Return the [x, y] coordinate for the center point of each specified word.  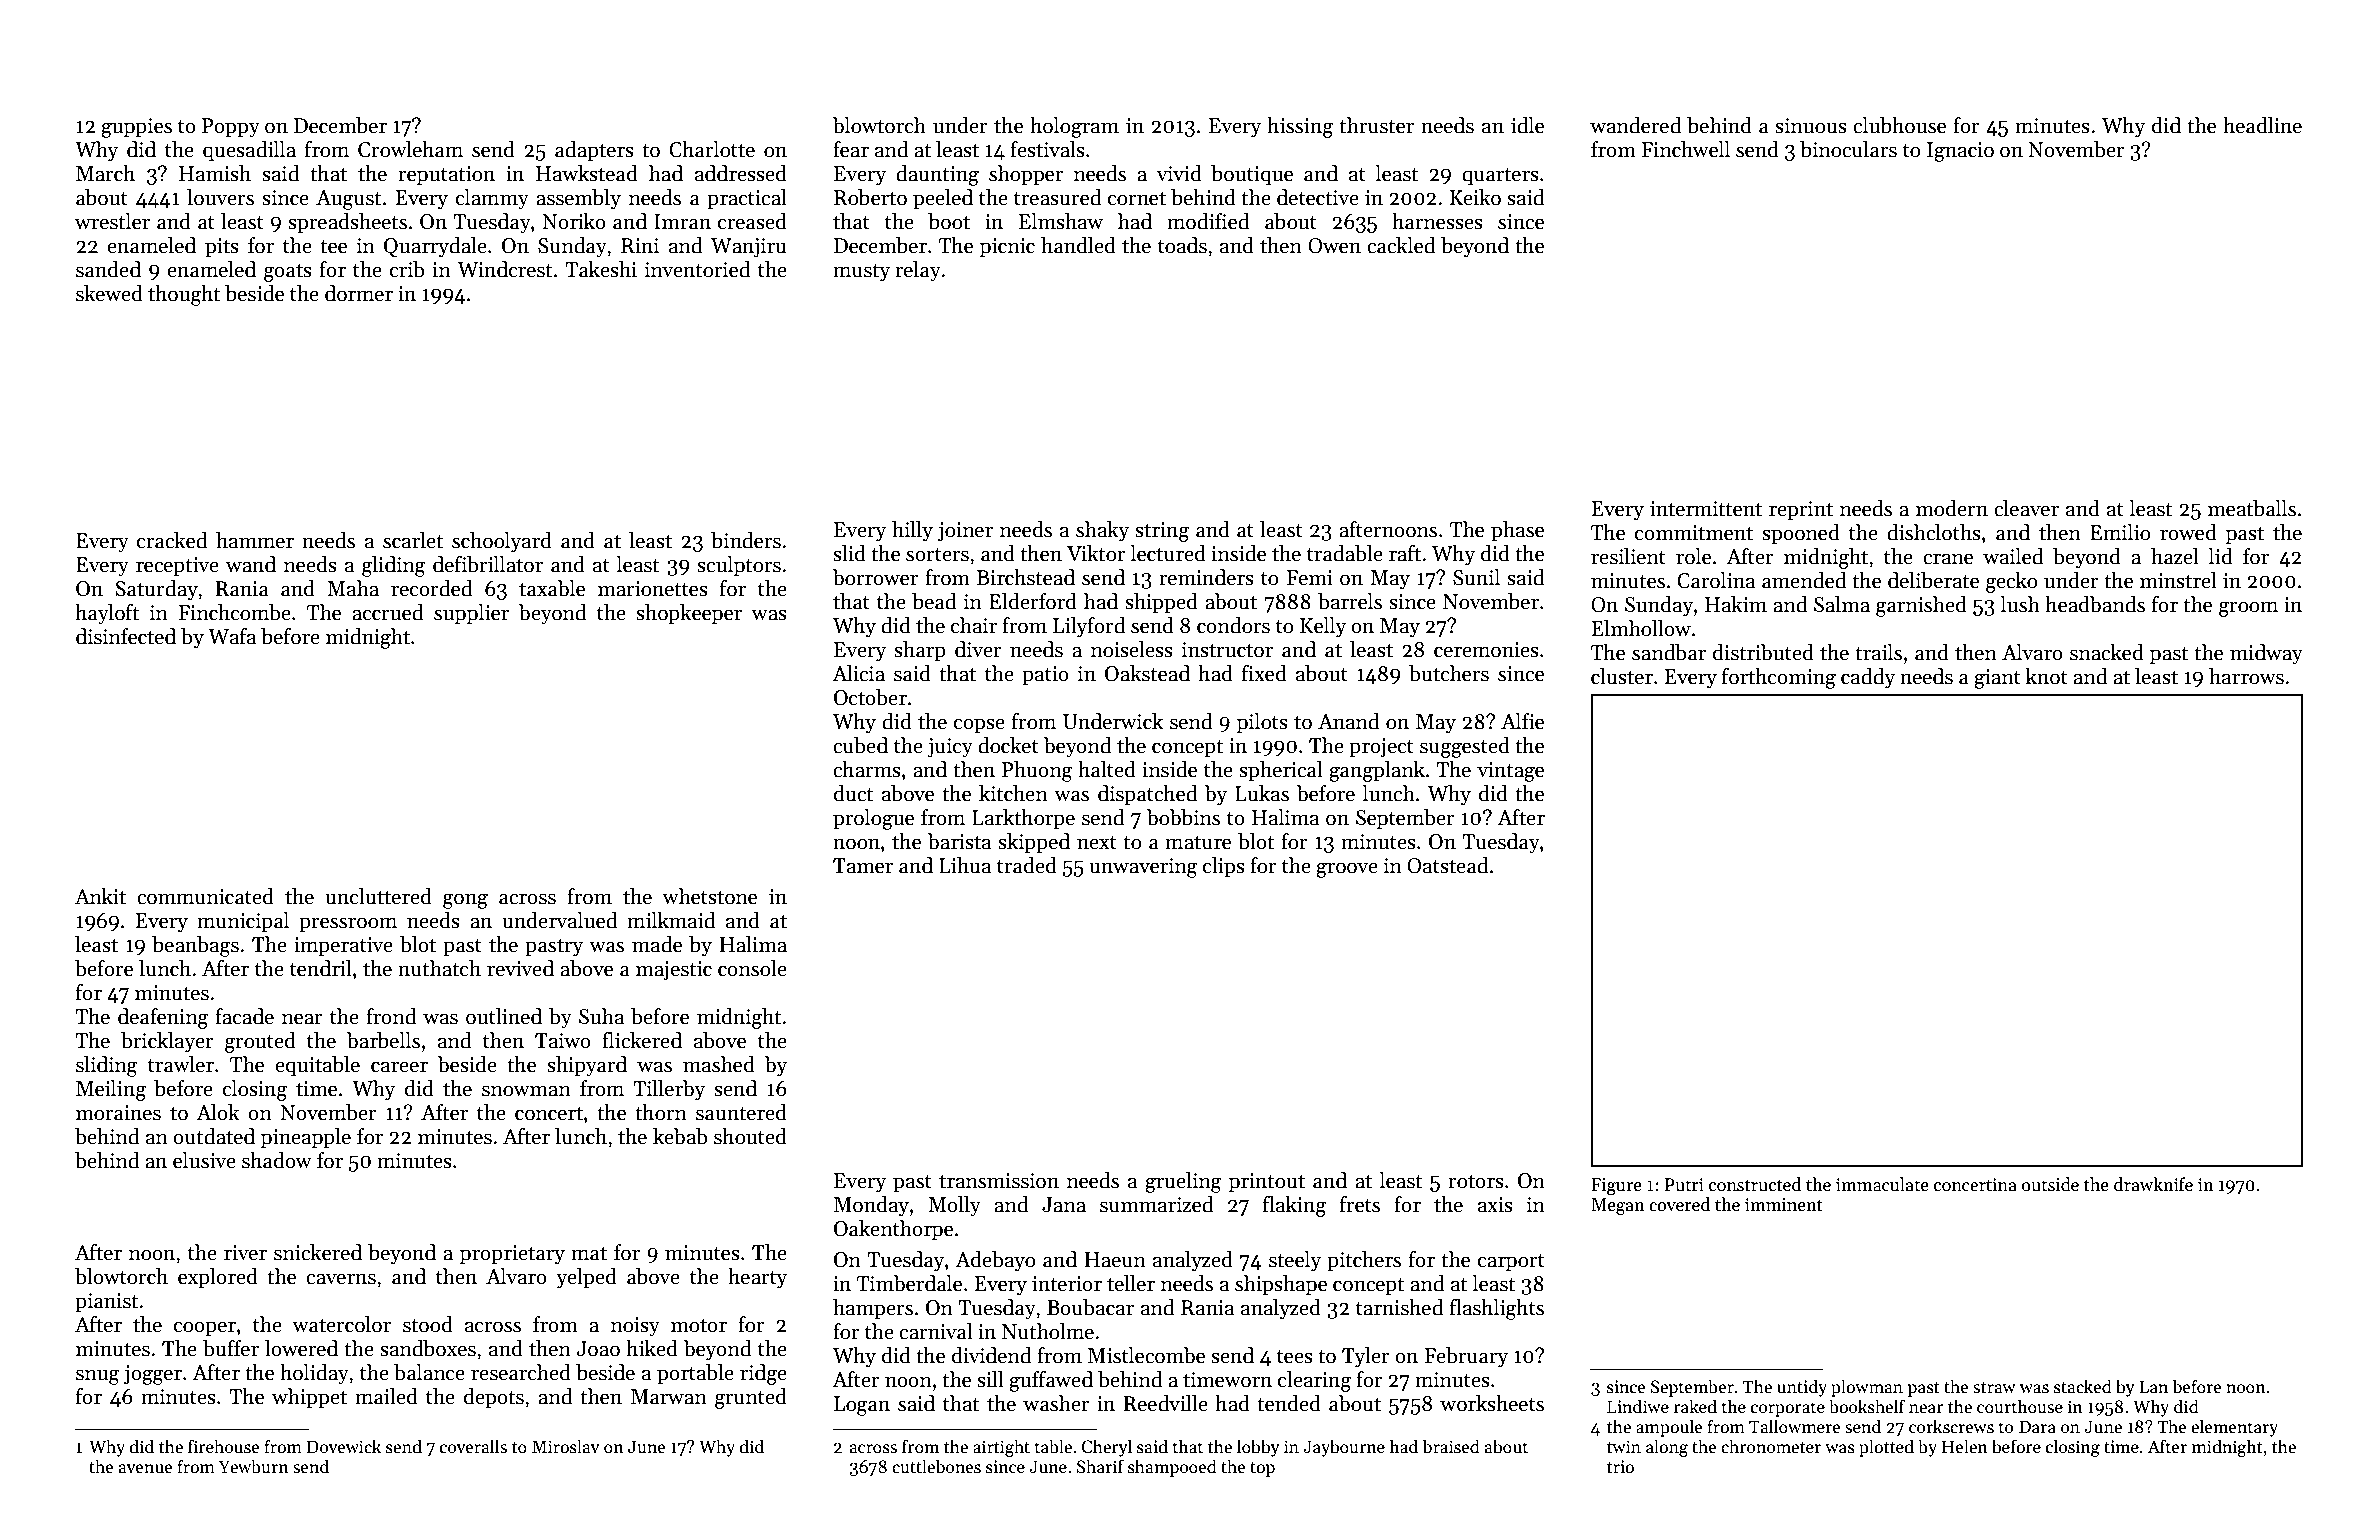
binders [746, 540]
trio [1620, 1467]
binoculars [1848, 149]
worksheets [1492, 1403]
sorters [937, 555]
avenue [146, 1469]
